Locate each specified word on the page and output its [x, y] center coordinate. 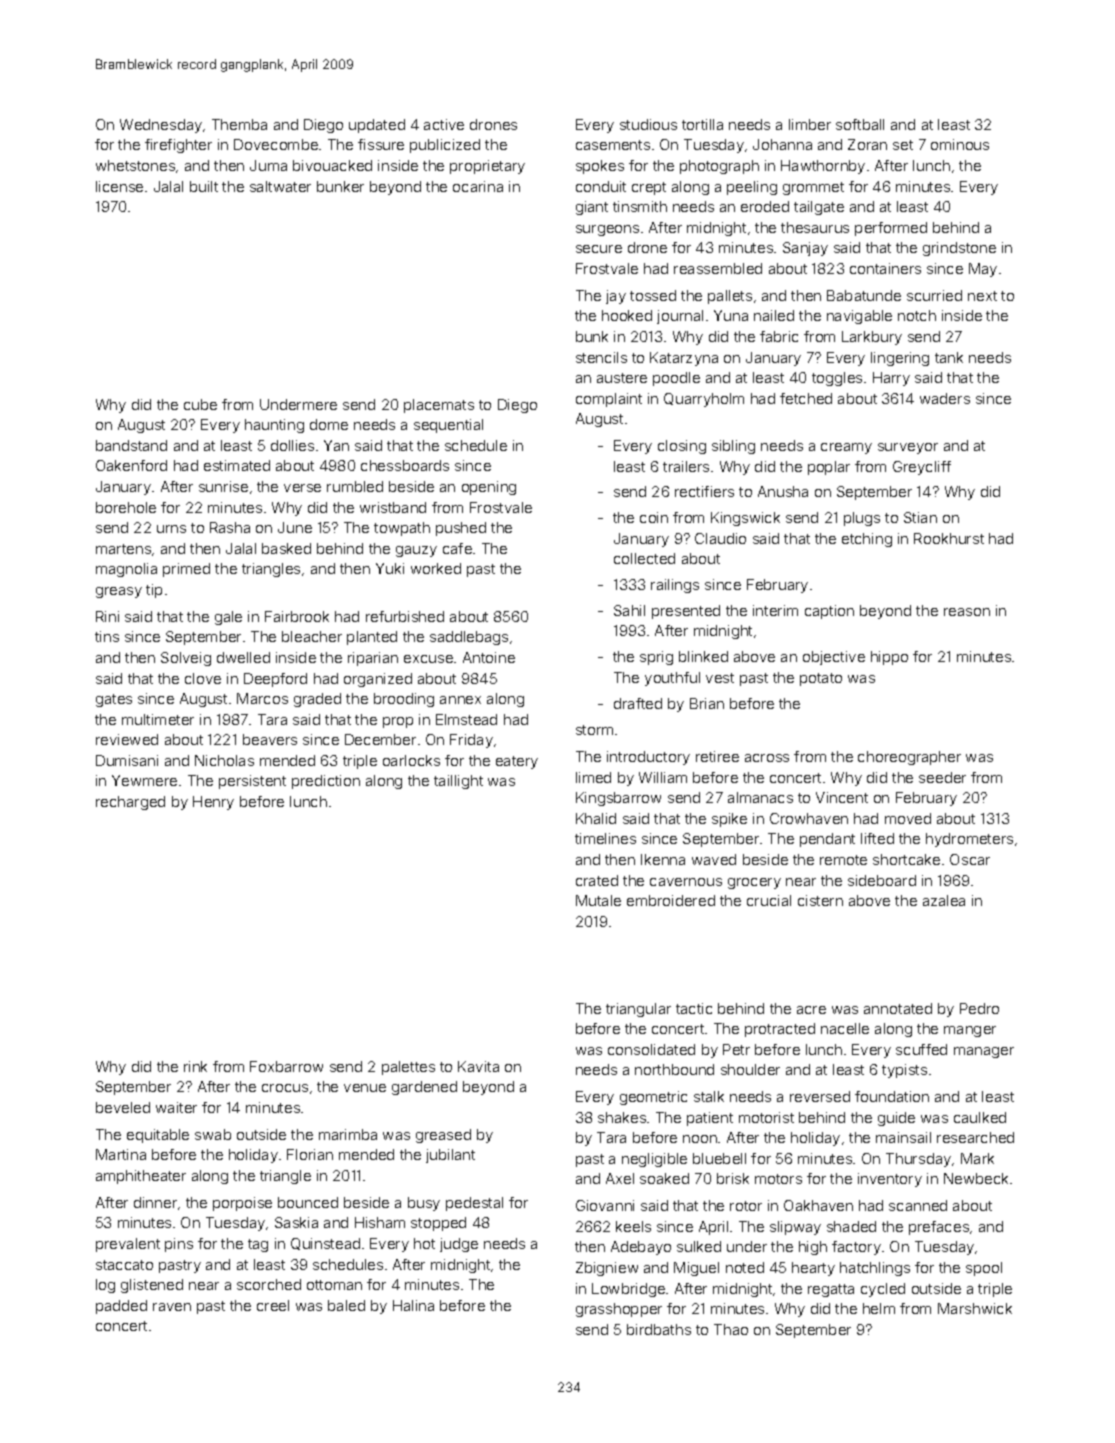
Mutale [598, 900]
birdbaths [659, 1329]
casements [613, 145]
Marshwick [975, 1308]
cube [200, 404]
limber [810, 124]
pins [179, 1245]
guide [896, 1119]
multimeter [158, 719]
